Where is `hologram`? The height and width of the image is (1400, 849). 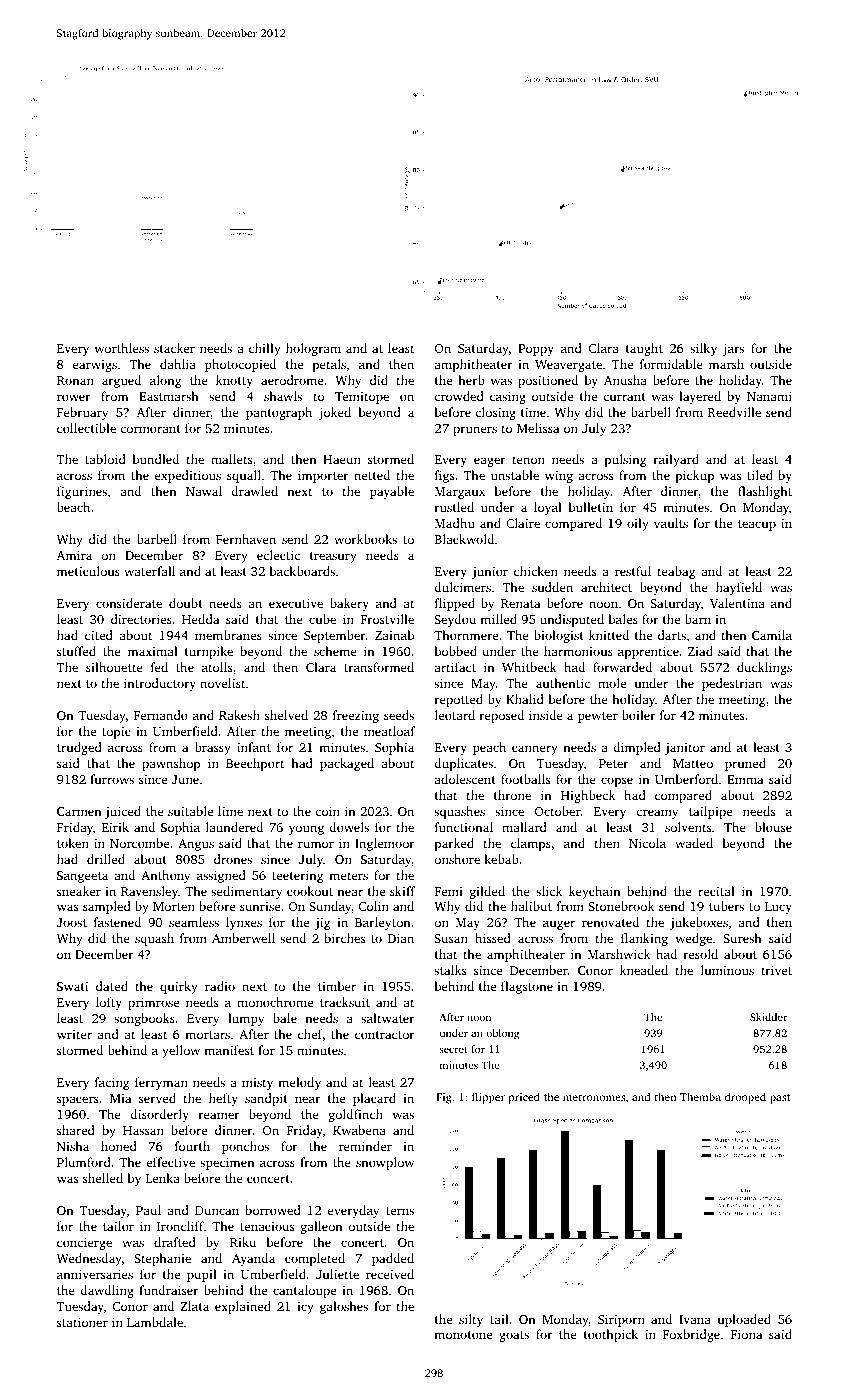 hologram is located at coordinates (313, 349).
